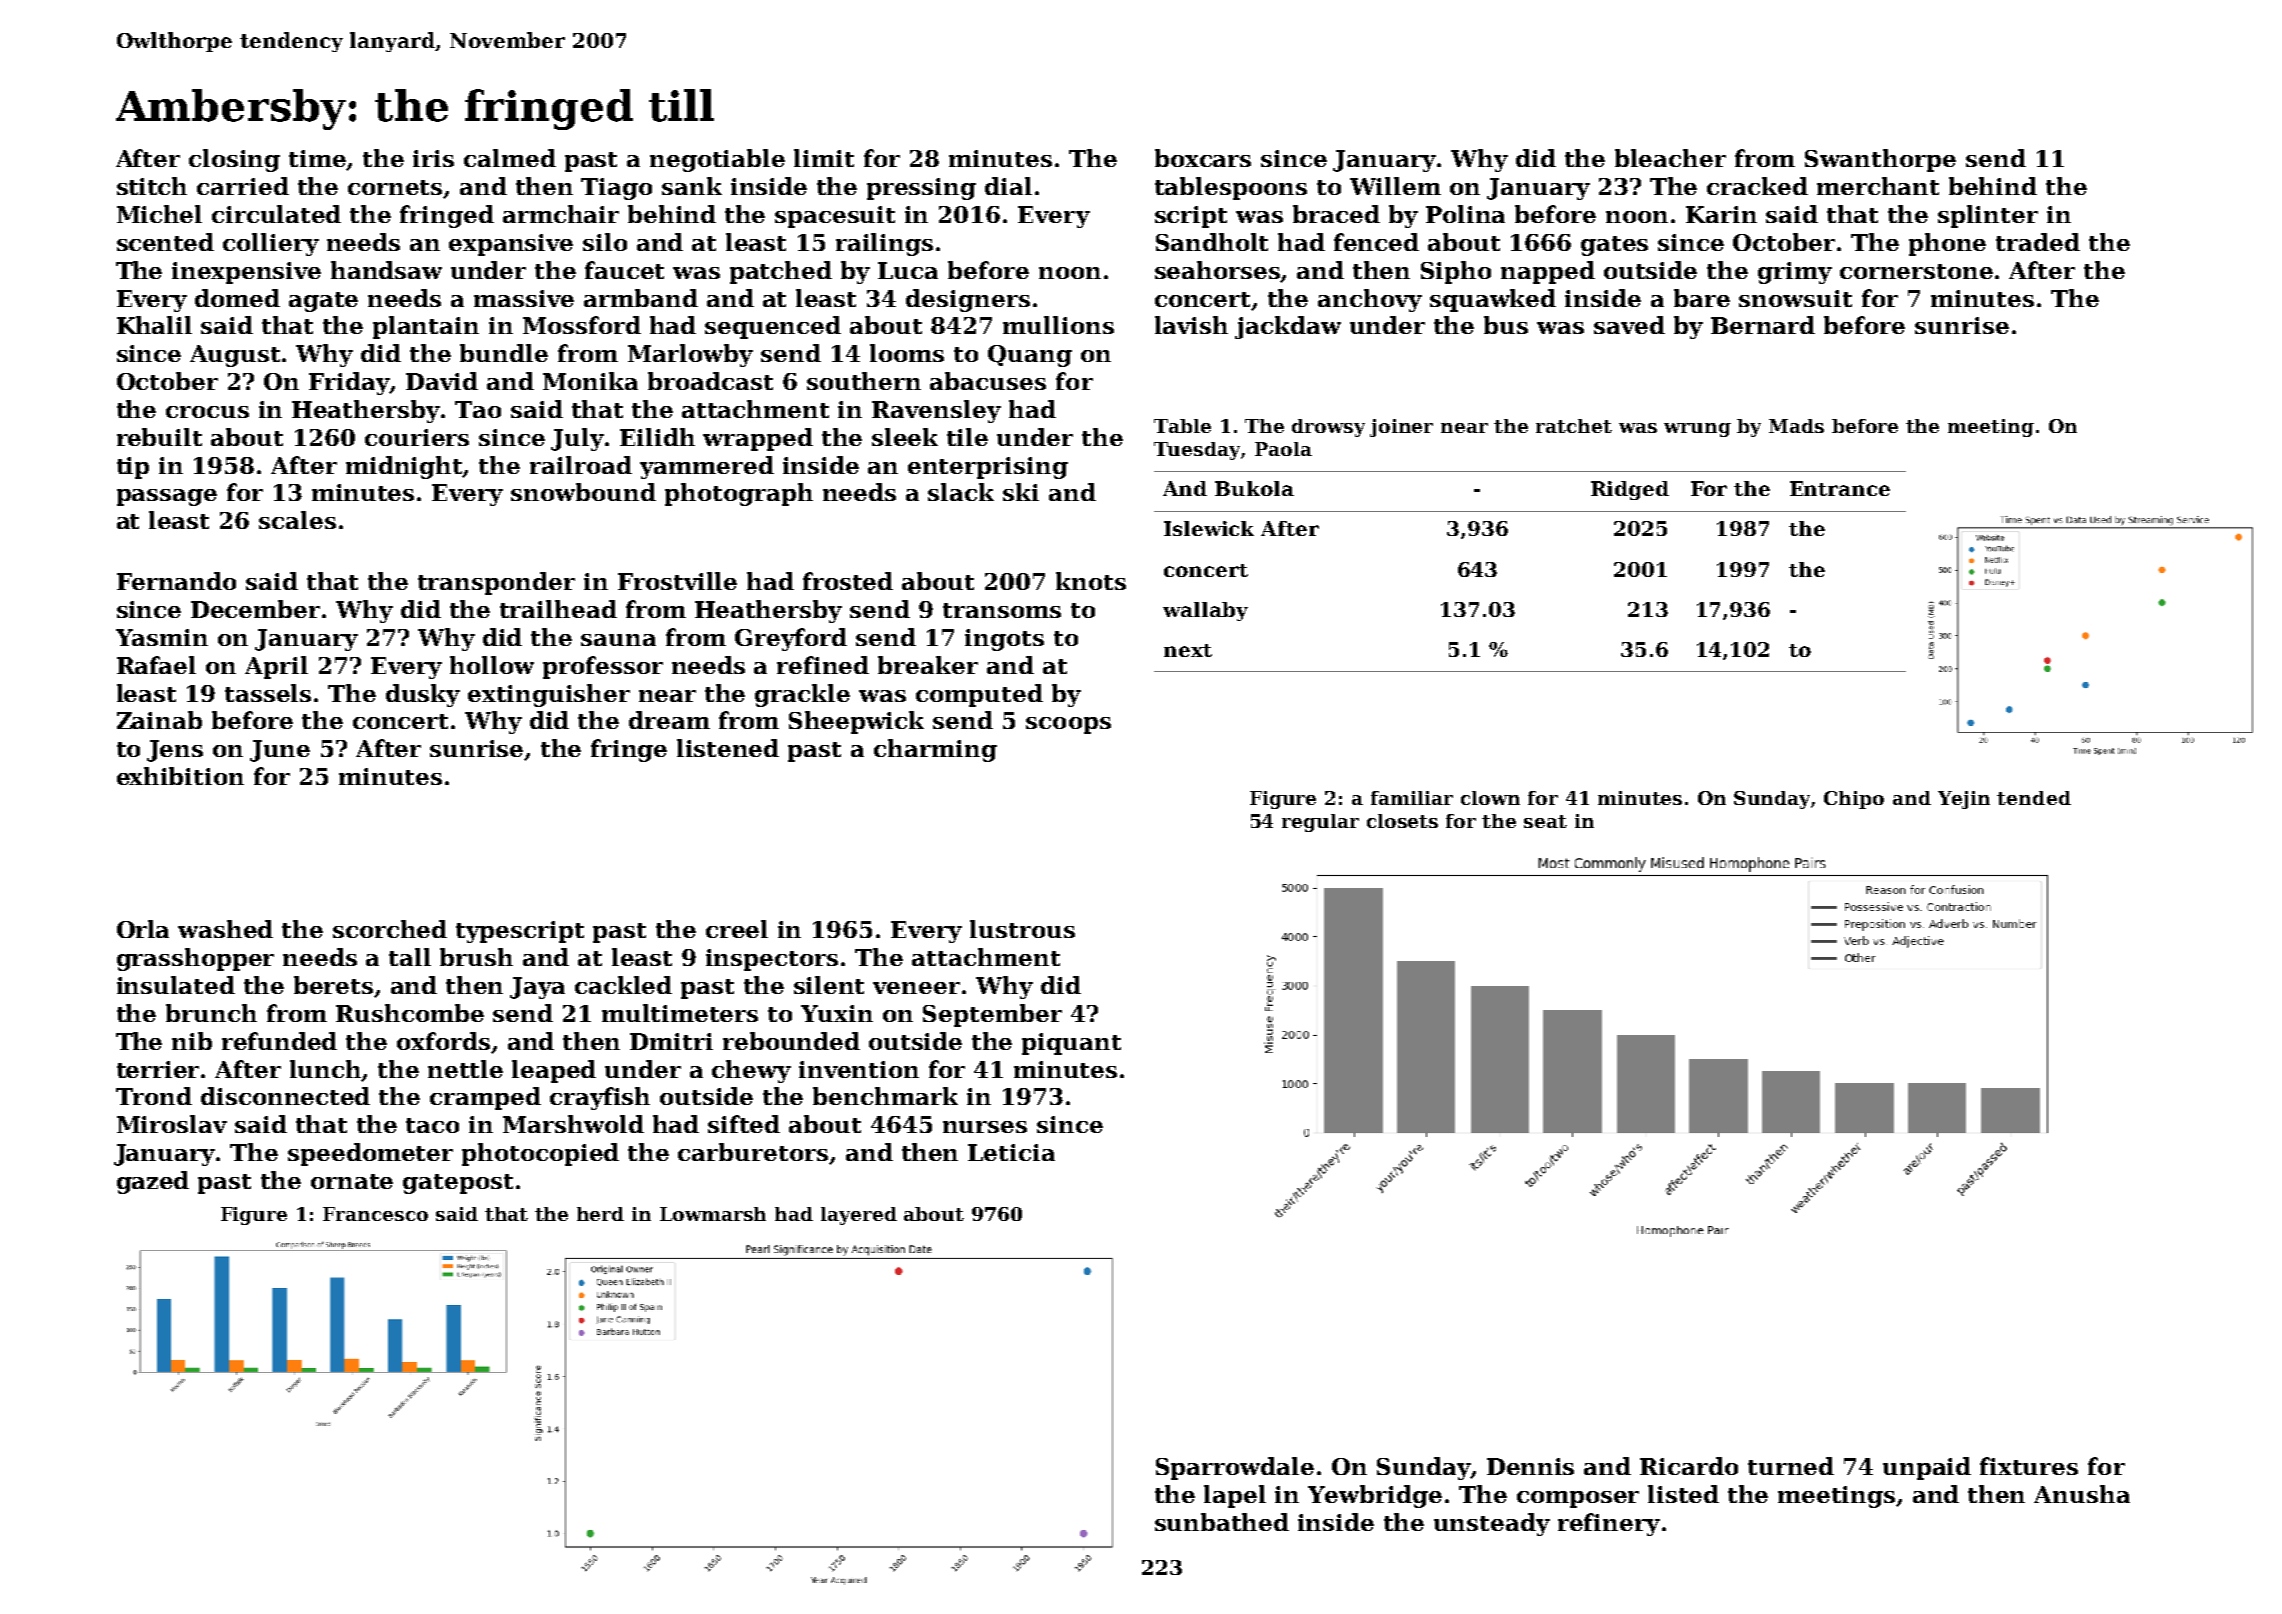  I want to click on listened, so click(728, 748).
